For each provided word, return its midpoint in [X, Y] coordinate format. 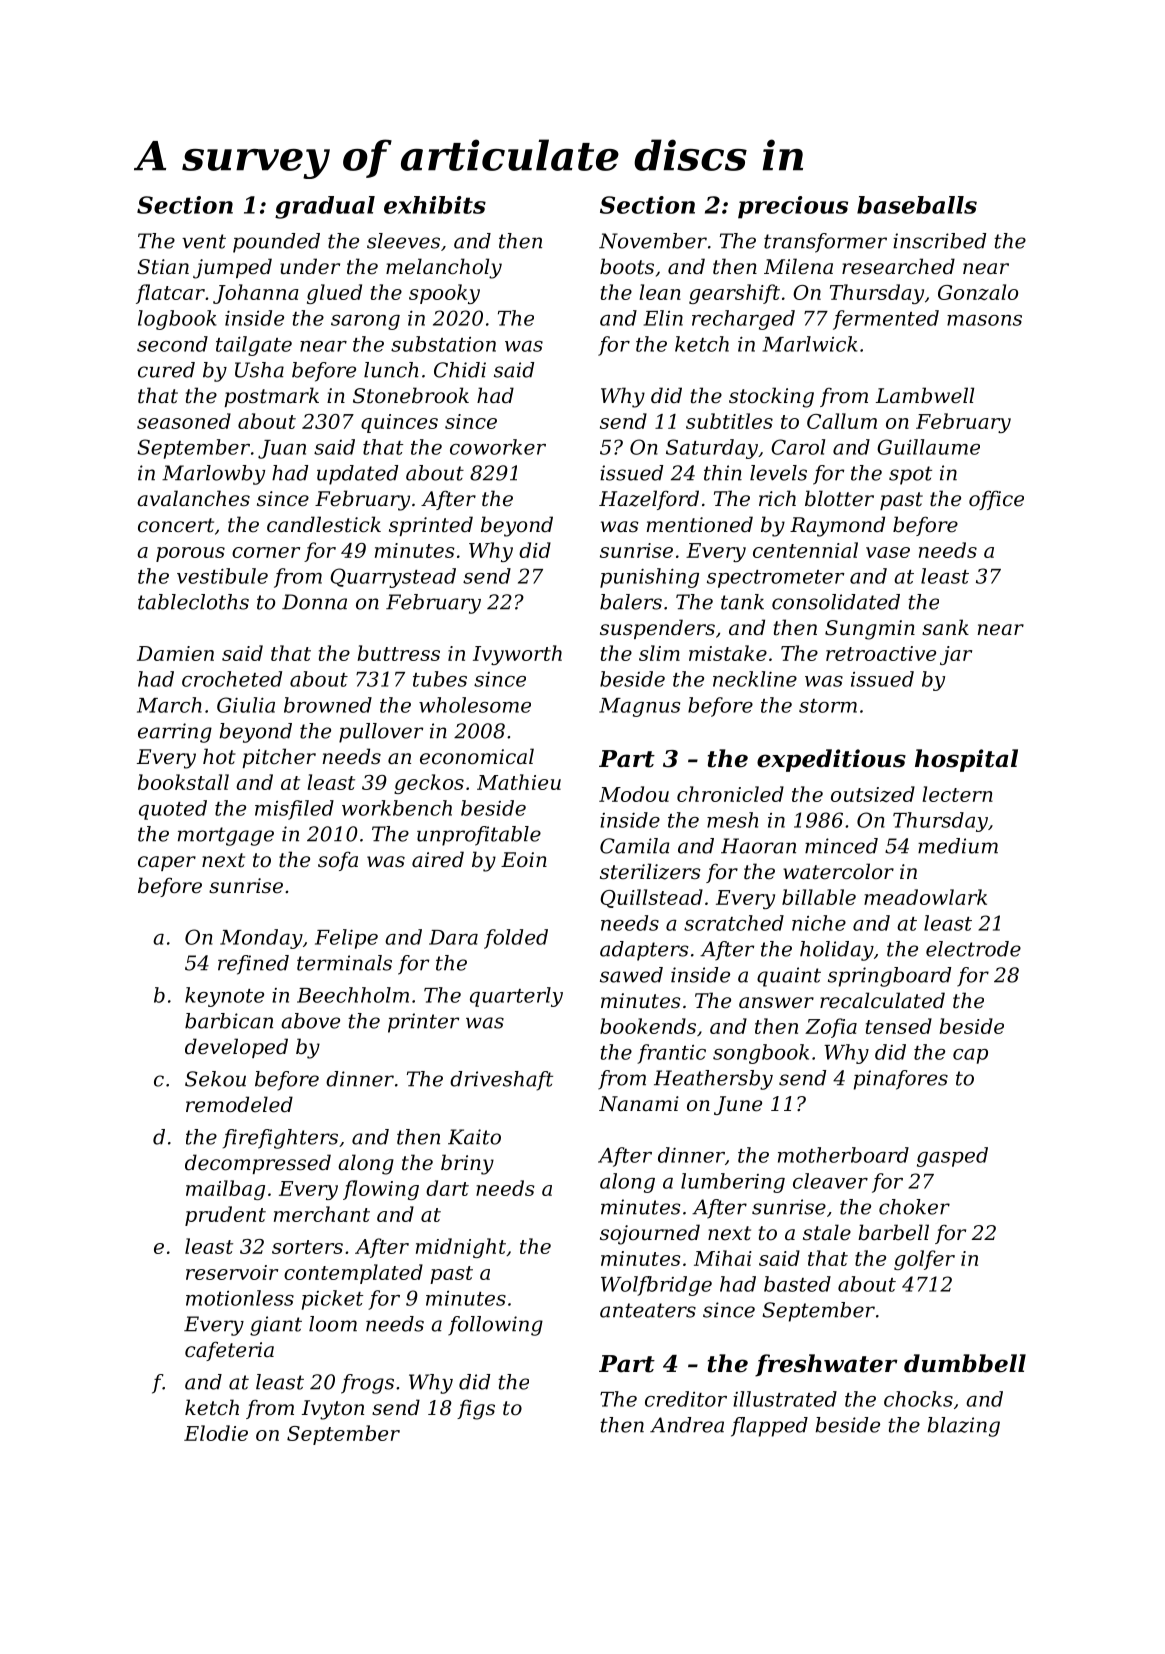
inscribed [939, 241]
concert [176, 525]
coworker [498, 447]
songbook [761, 1054]
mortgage [226, 836]
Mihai [723, 1258]
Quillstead [651, 898]
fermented [886, 320]
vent [204, 241]
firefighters [280, 1139]
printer [423, 1023]
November [653, 241]
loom [333, 1324]
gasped [952, 1157]
